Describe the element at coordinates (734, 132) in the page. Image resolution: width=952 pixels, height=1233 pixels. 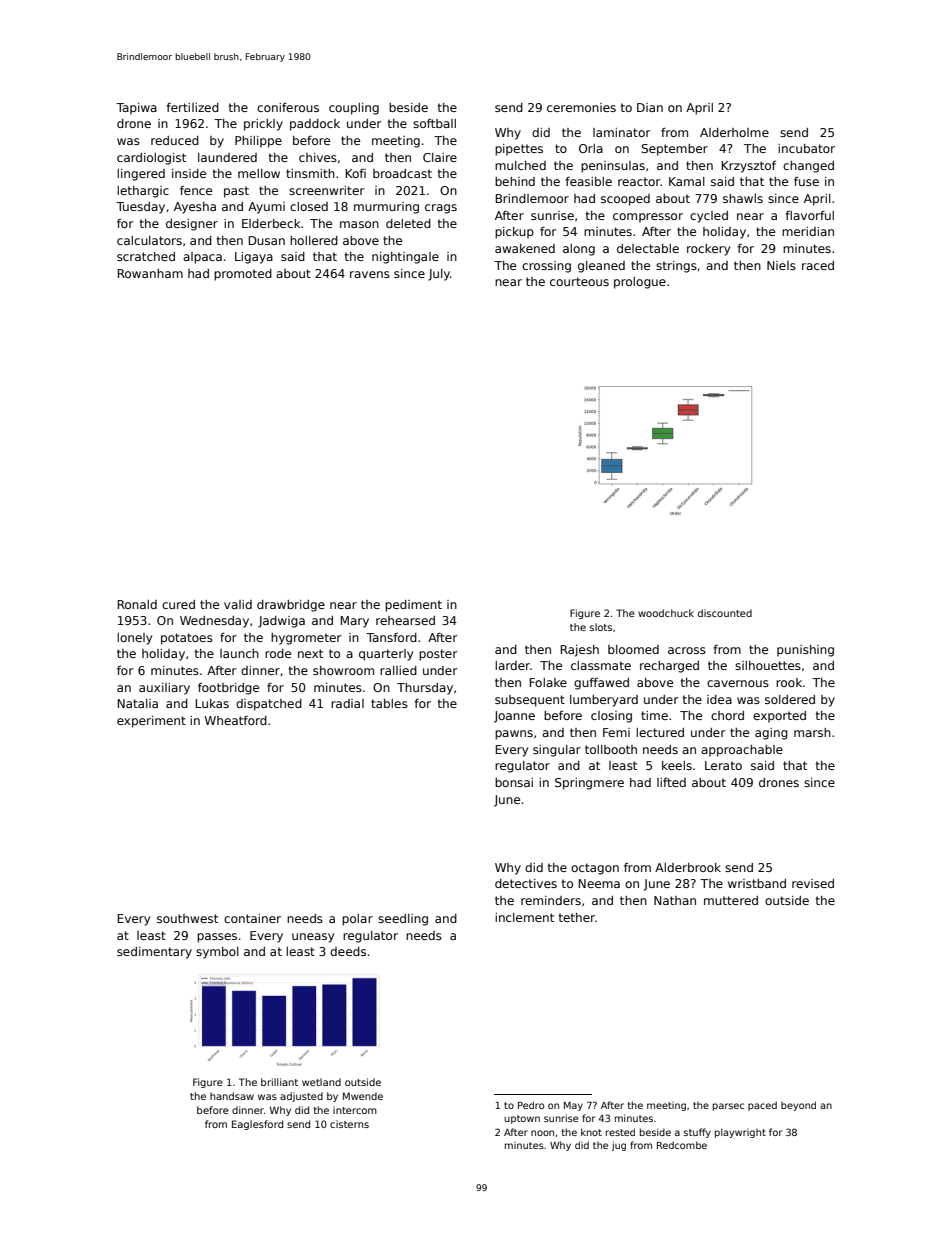
I see `Alderholme` at that location.
